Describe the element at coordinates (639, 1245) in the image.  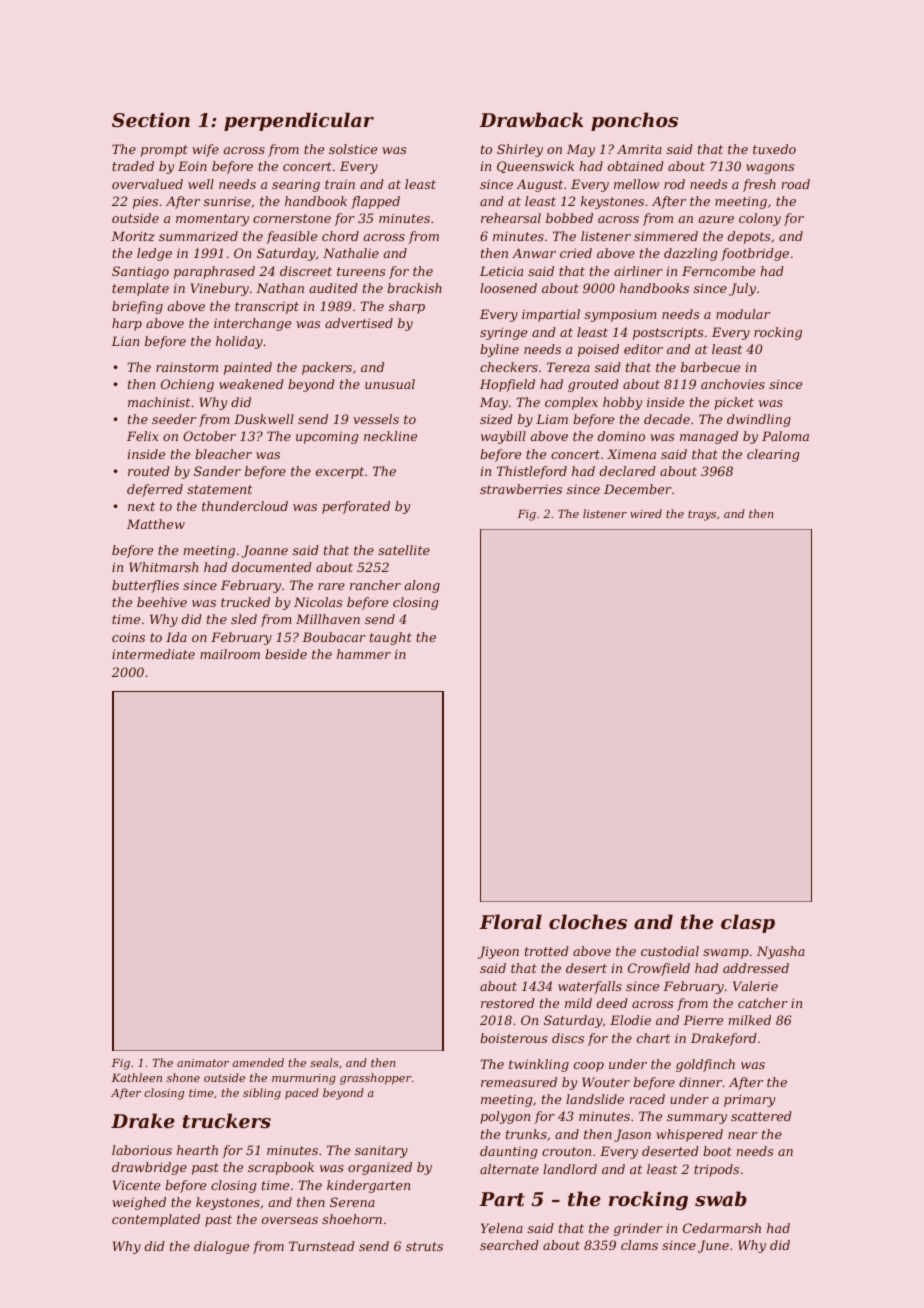
I see `clams` at that location.
